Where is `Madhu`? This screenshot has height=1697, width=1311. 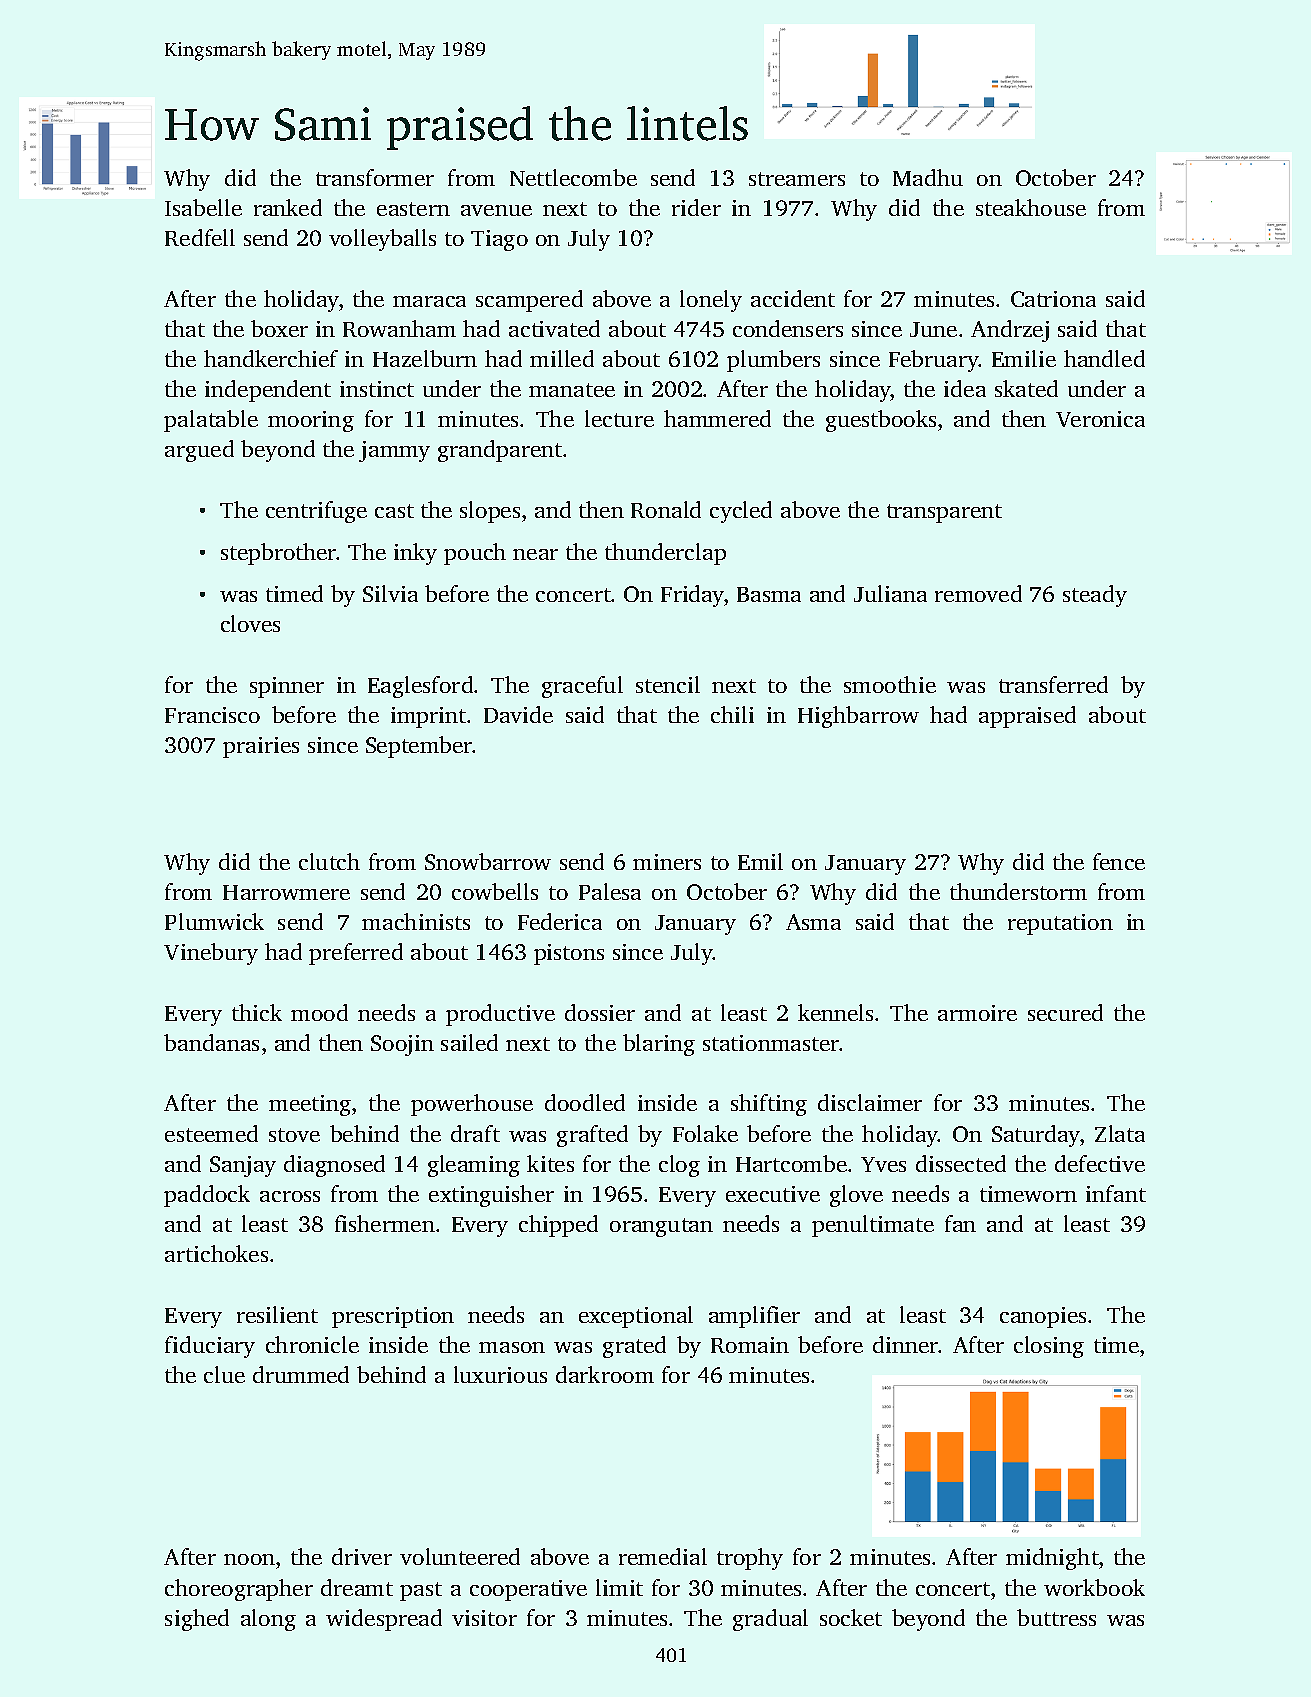 Madhu is located at coordinates (928, 177).
